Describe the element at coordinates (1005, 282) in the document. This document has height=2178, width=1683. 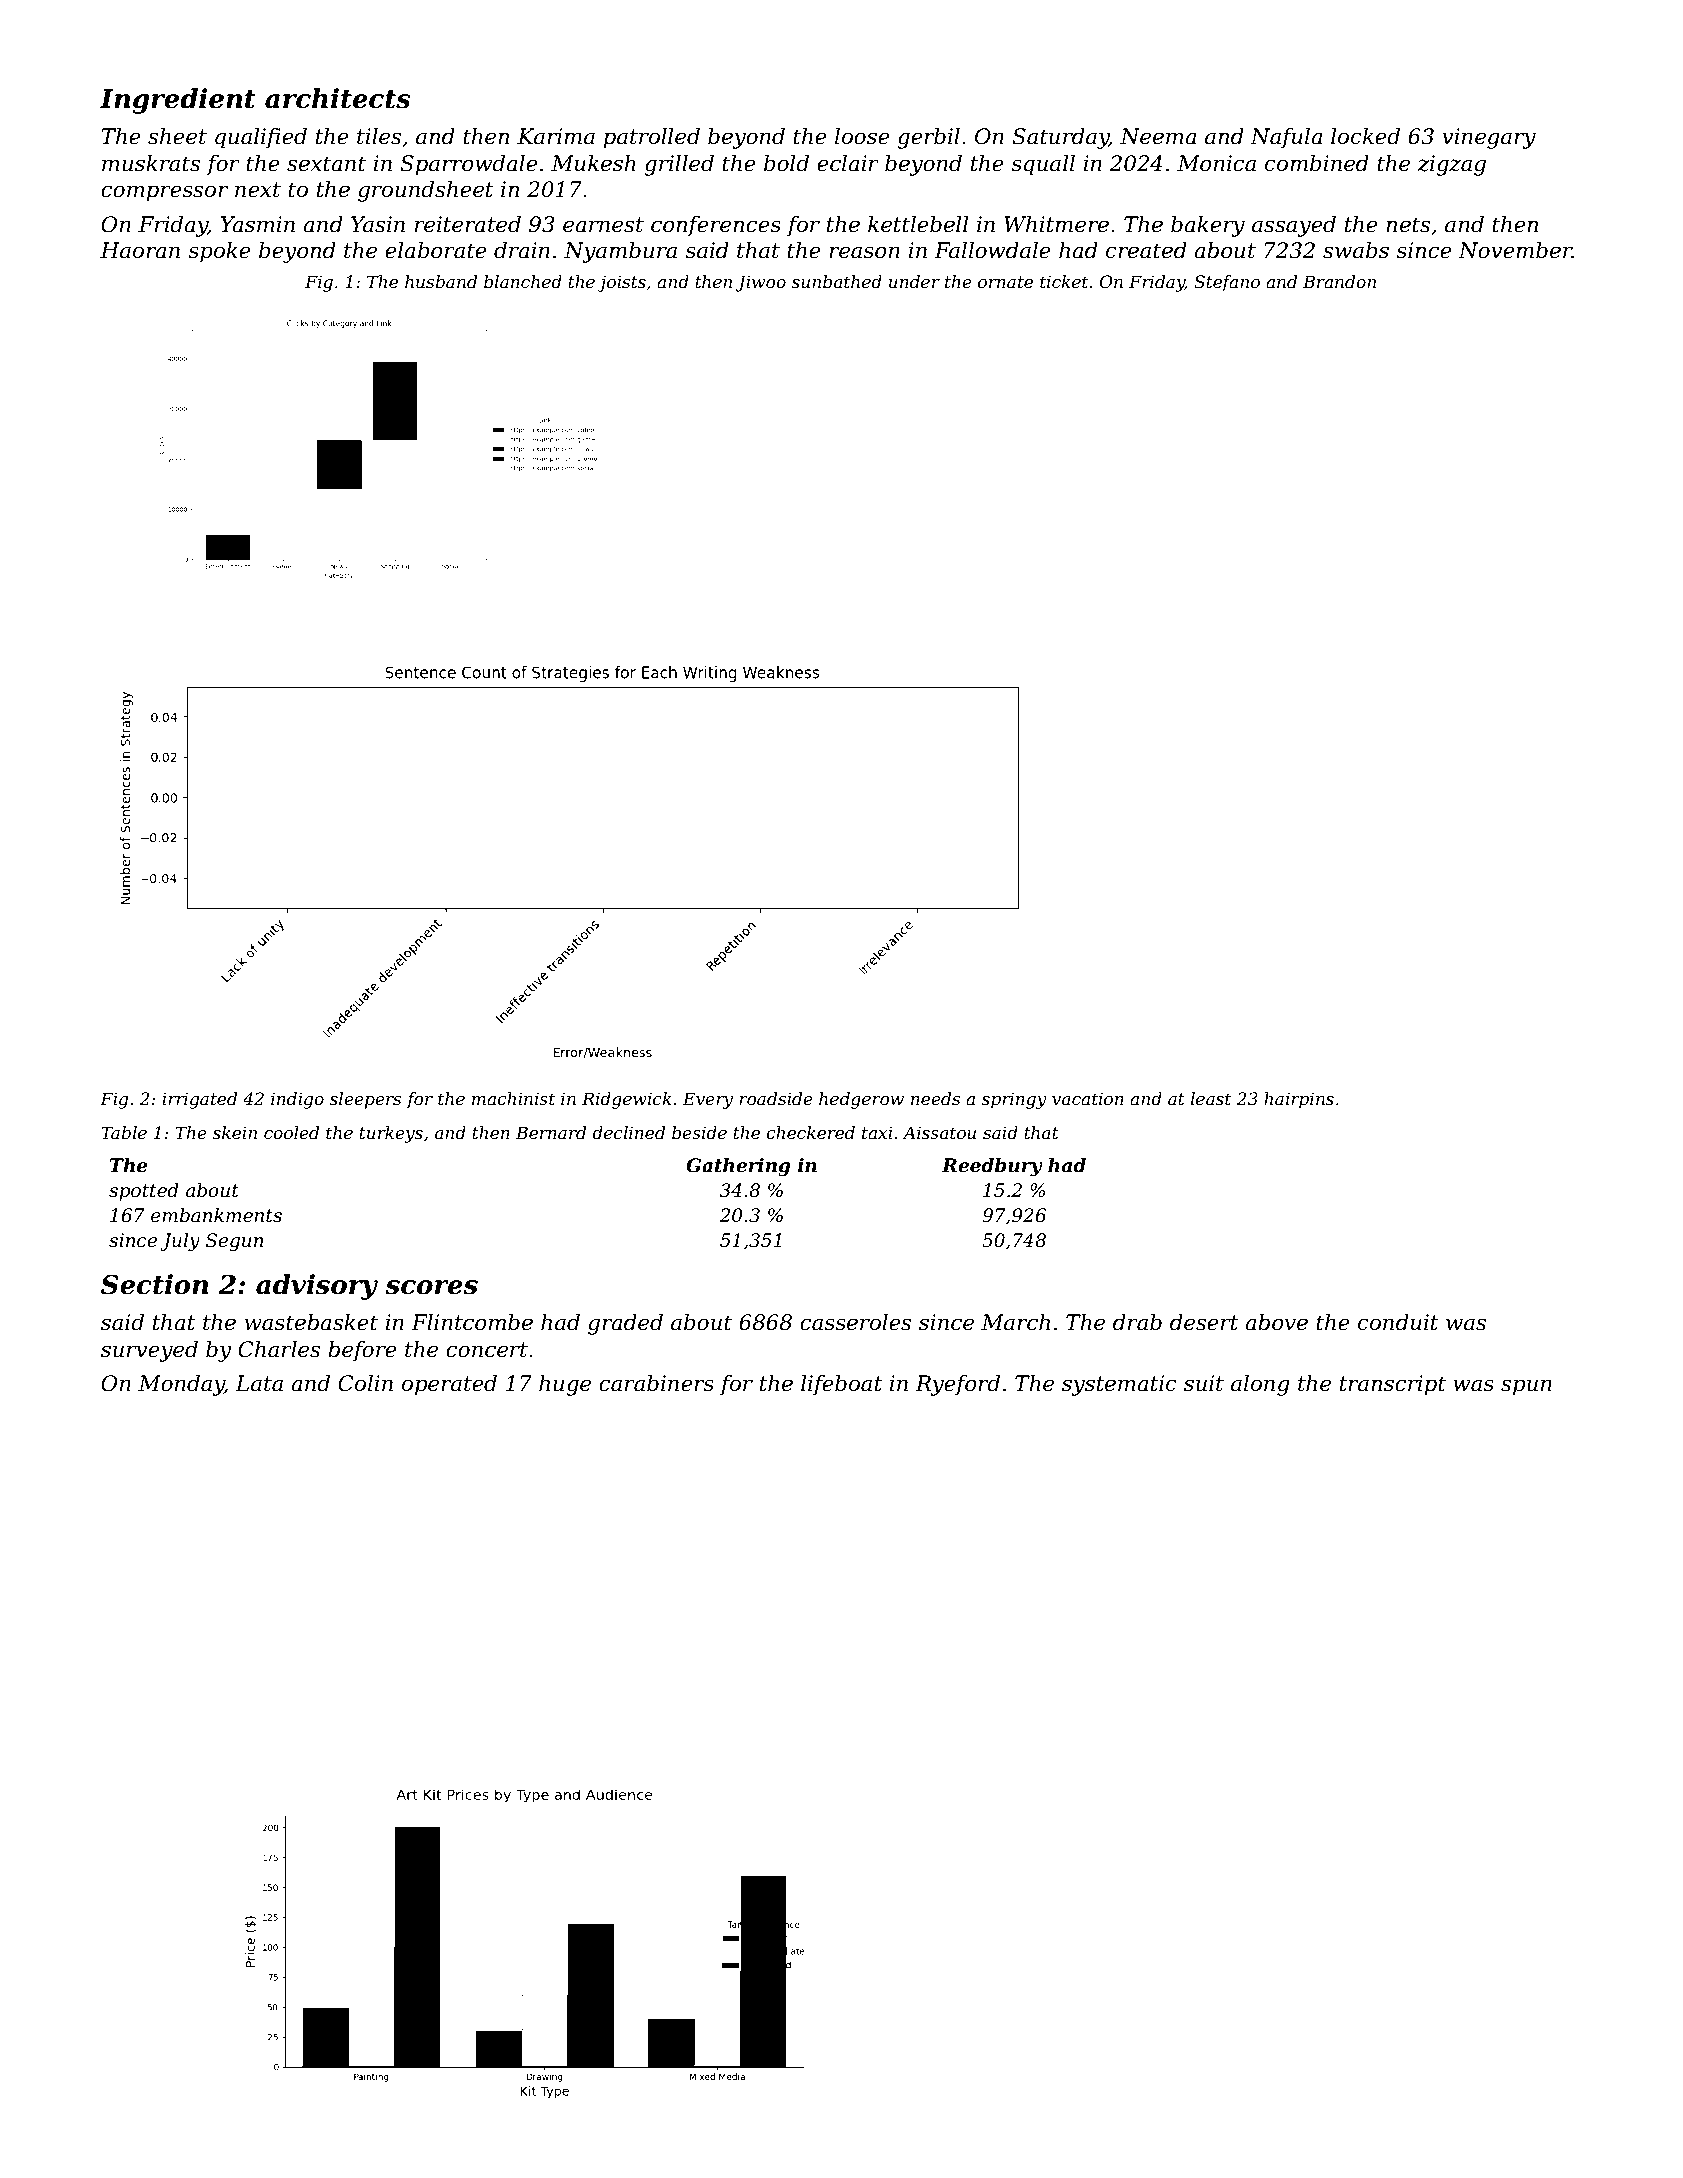
I see `ornate` at that location.
